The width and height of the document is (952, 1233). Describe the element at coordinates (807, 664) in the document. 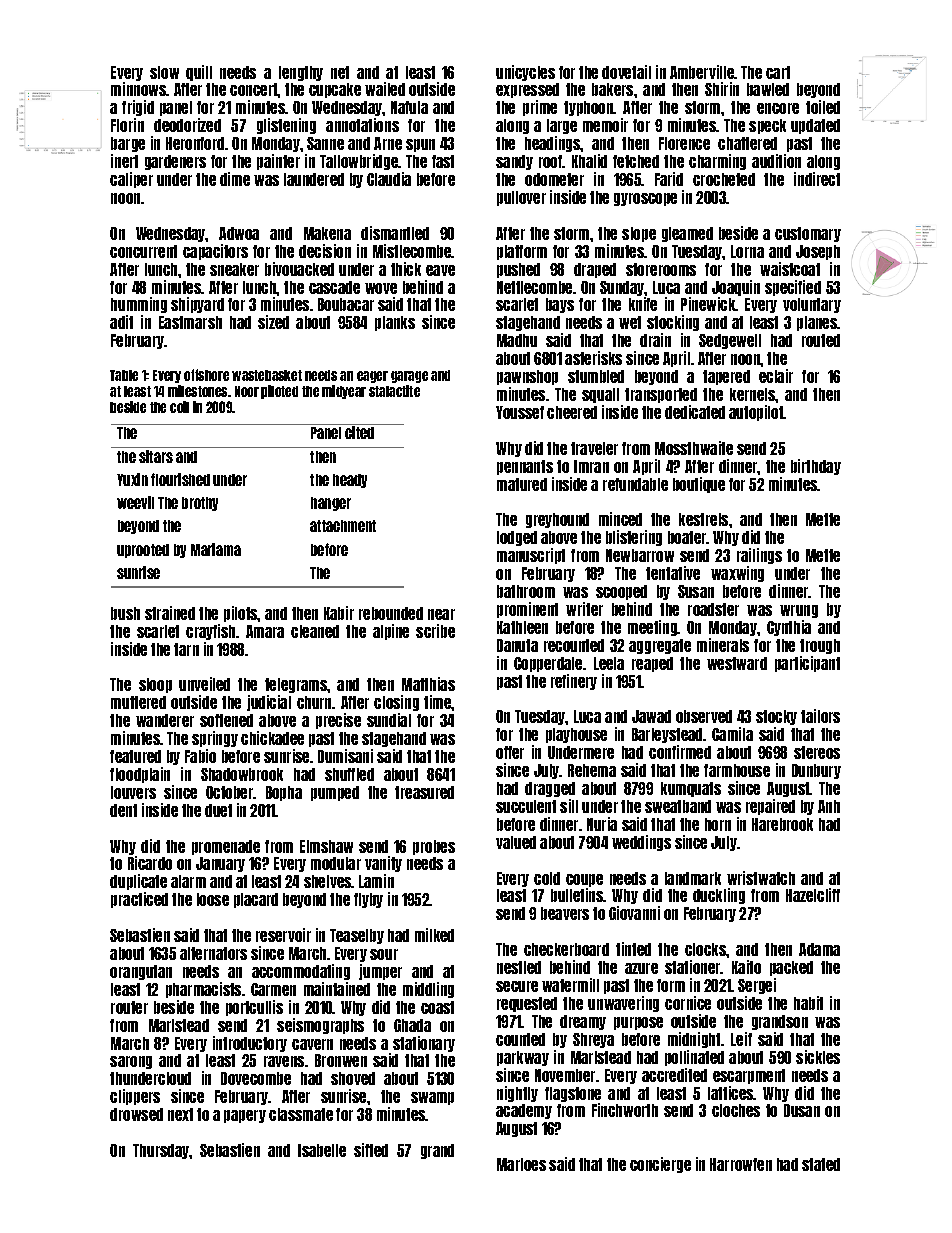

I see `participant` at that location.
